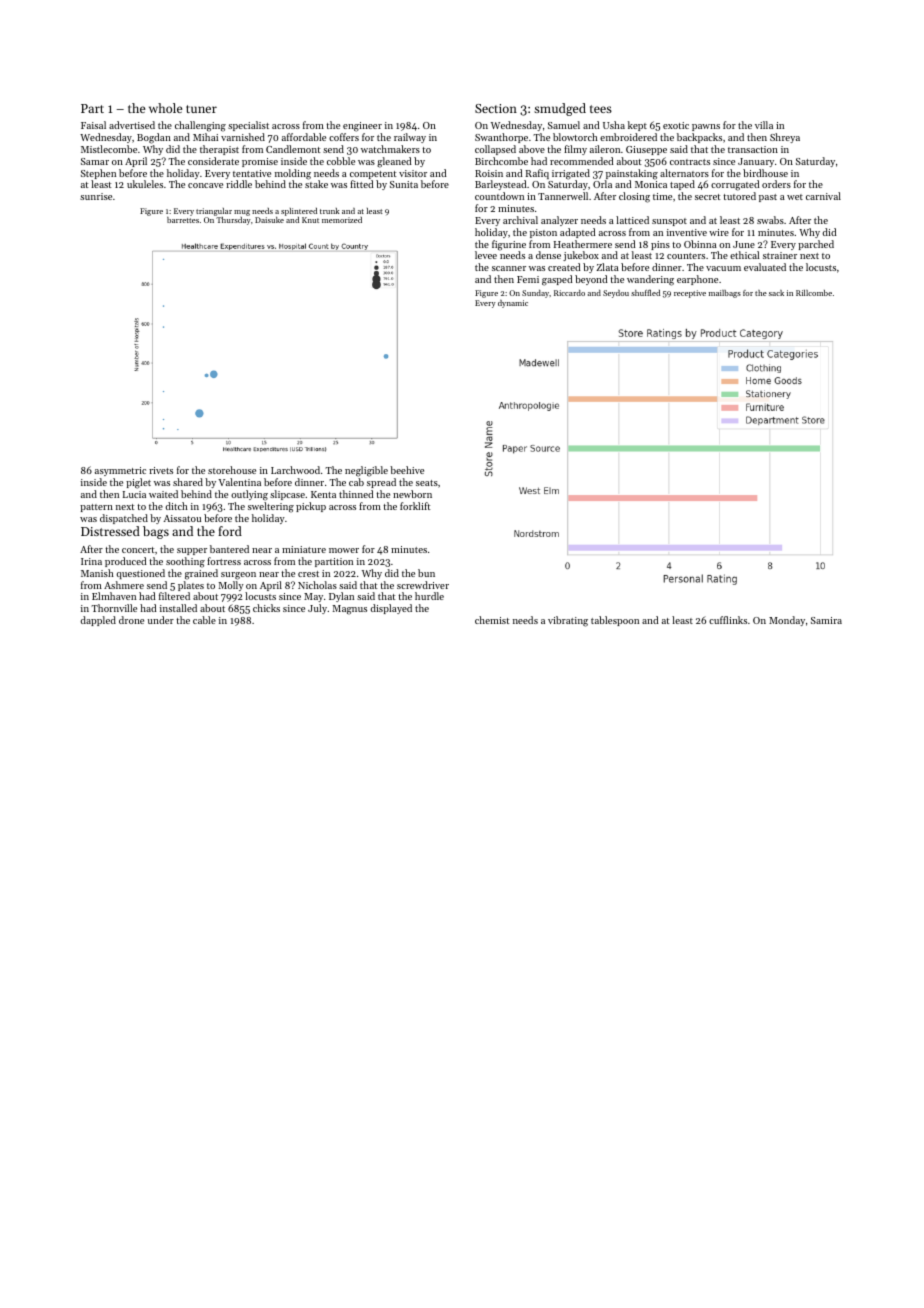 This document has width=924, height=1308. What do you see at coordinates (161, 470) in the document?
I see `rivets` at bounding box center [161, 470].
